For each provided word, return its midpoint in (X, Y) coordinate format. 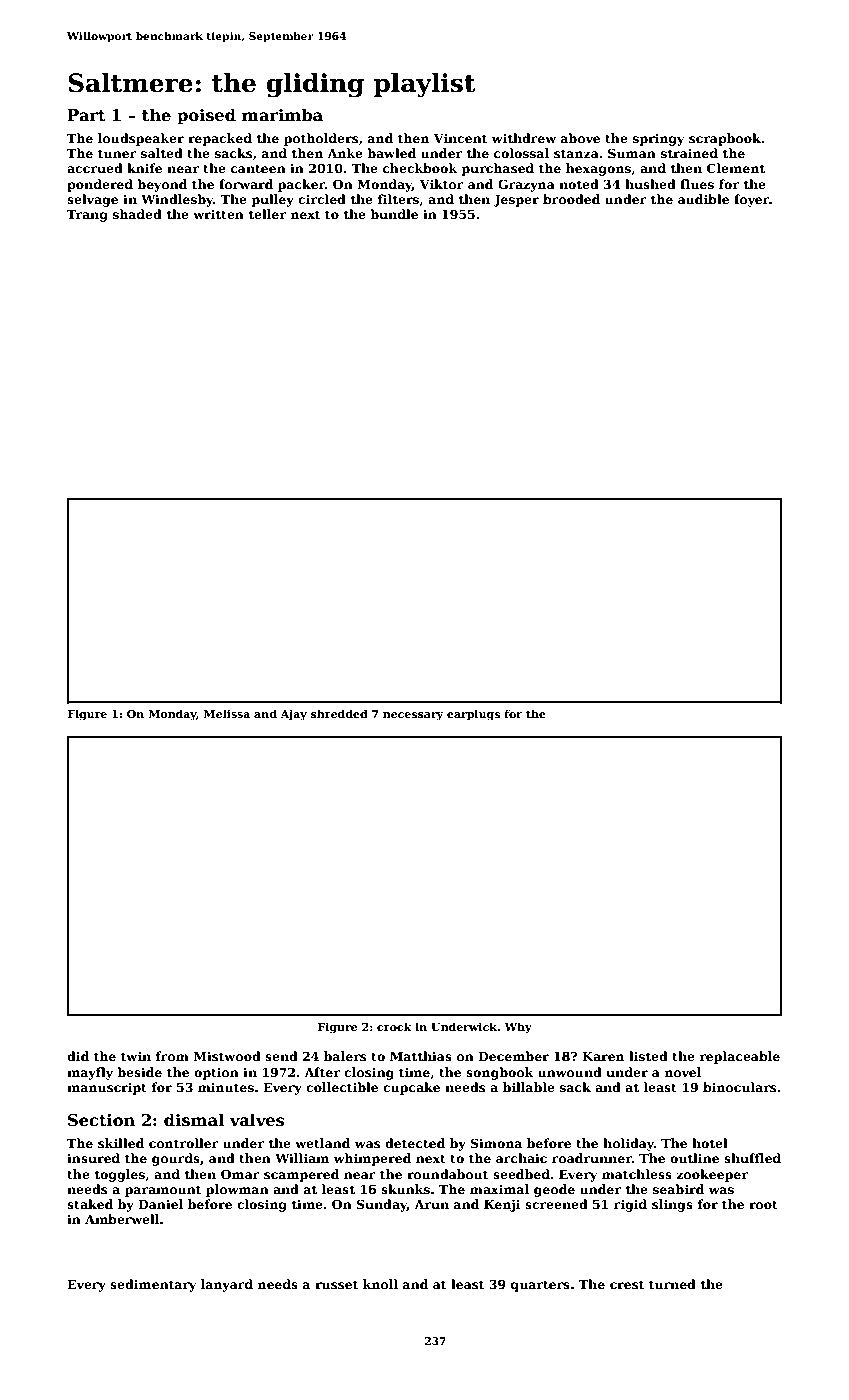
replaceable (739, 1057)
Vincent (460, 138)
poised (206, 116)
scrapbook (725, 139)
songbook (500, 1073)
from (172, 1056)
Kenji (502, 1205)
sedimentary (153, 1285)
